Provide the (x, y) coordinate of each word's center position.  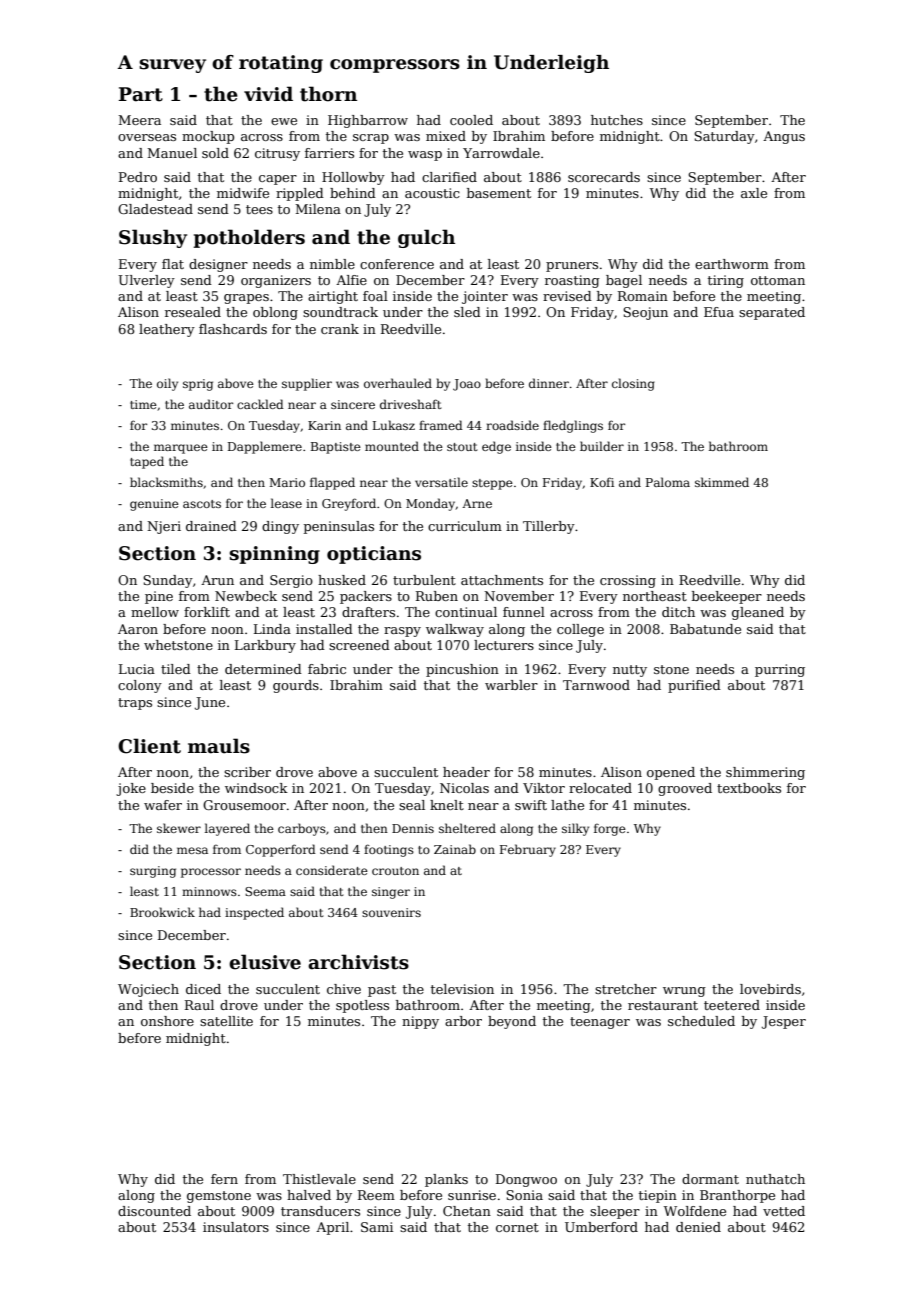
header (466, 772)
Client (149, 746)
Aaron (138, 629)
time (143, 404)
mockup (208, 137)
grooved (685, 789)
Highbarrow (368, 121)
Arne (477, 503)
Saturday (724, 137)
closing (633, 384)
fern (224, 1179)
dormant (710, 1179)
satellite (226, 1021)
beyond (512, 1022)
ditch (678, 612)
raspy (402, 632)
